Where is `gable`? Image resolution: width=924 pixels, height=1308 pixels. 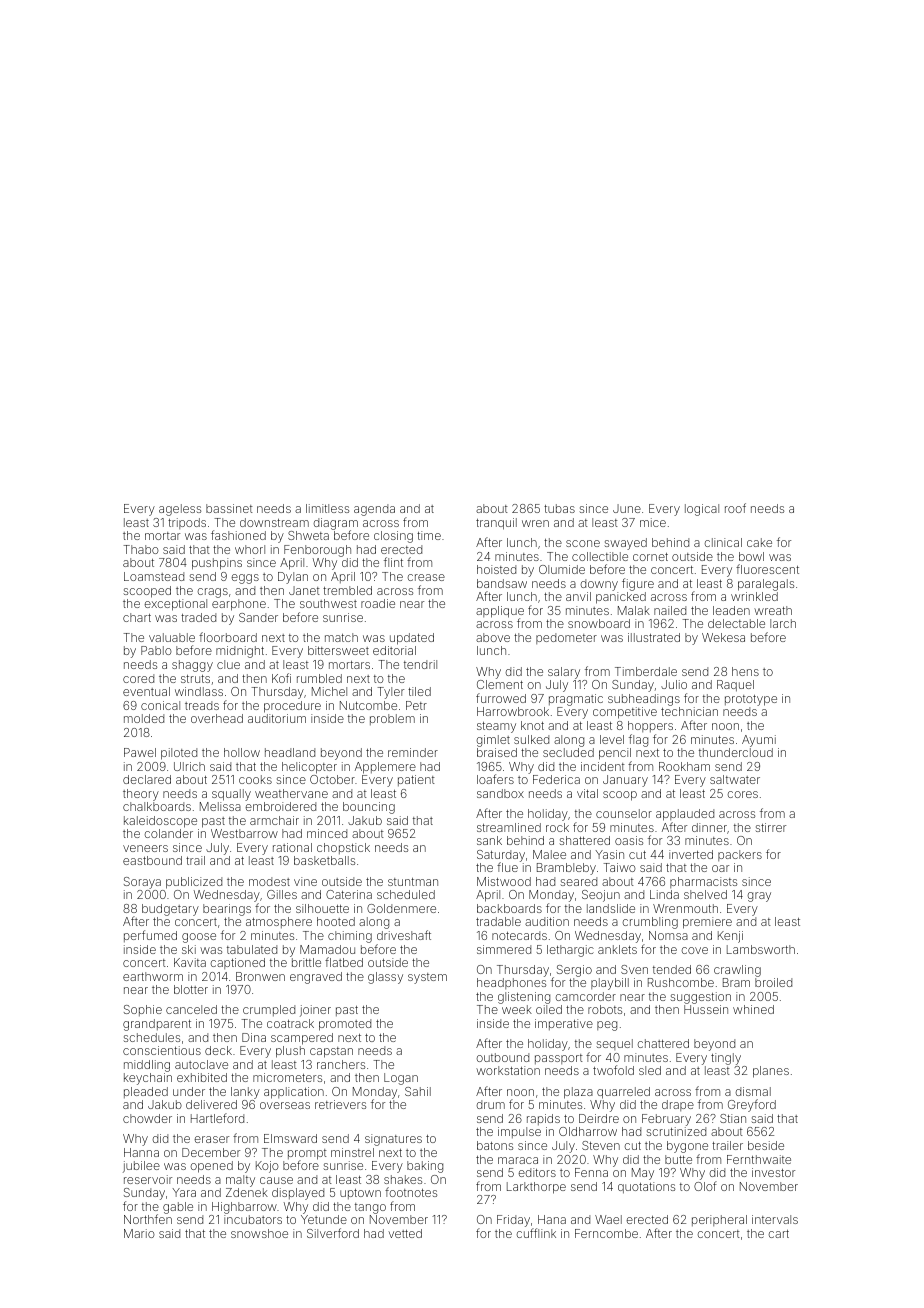 gable is located at coordinates (178, 1208).
